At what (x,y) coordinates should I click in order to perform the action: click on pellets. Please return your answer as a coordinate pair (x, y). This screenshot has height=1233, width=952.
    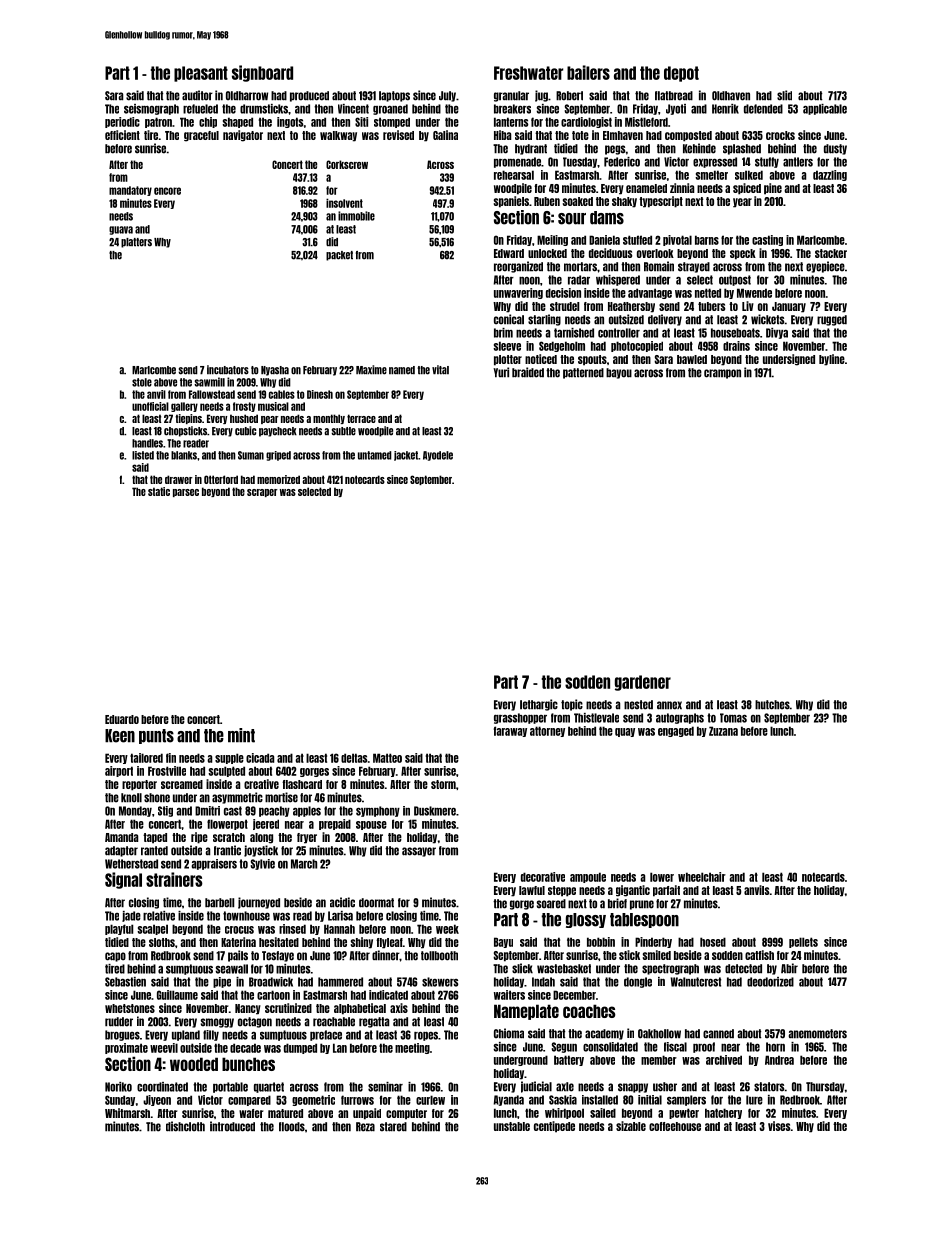
    Looking at the image, I should click on (803, 942).
